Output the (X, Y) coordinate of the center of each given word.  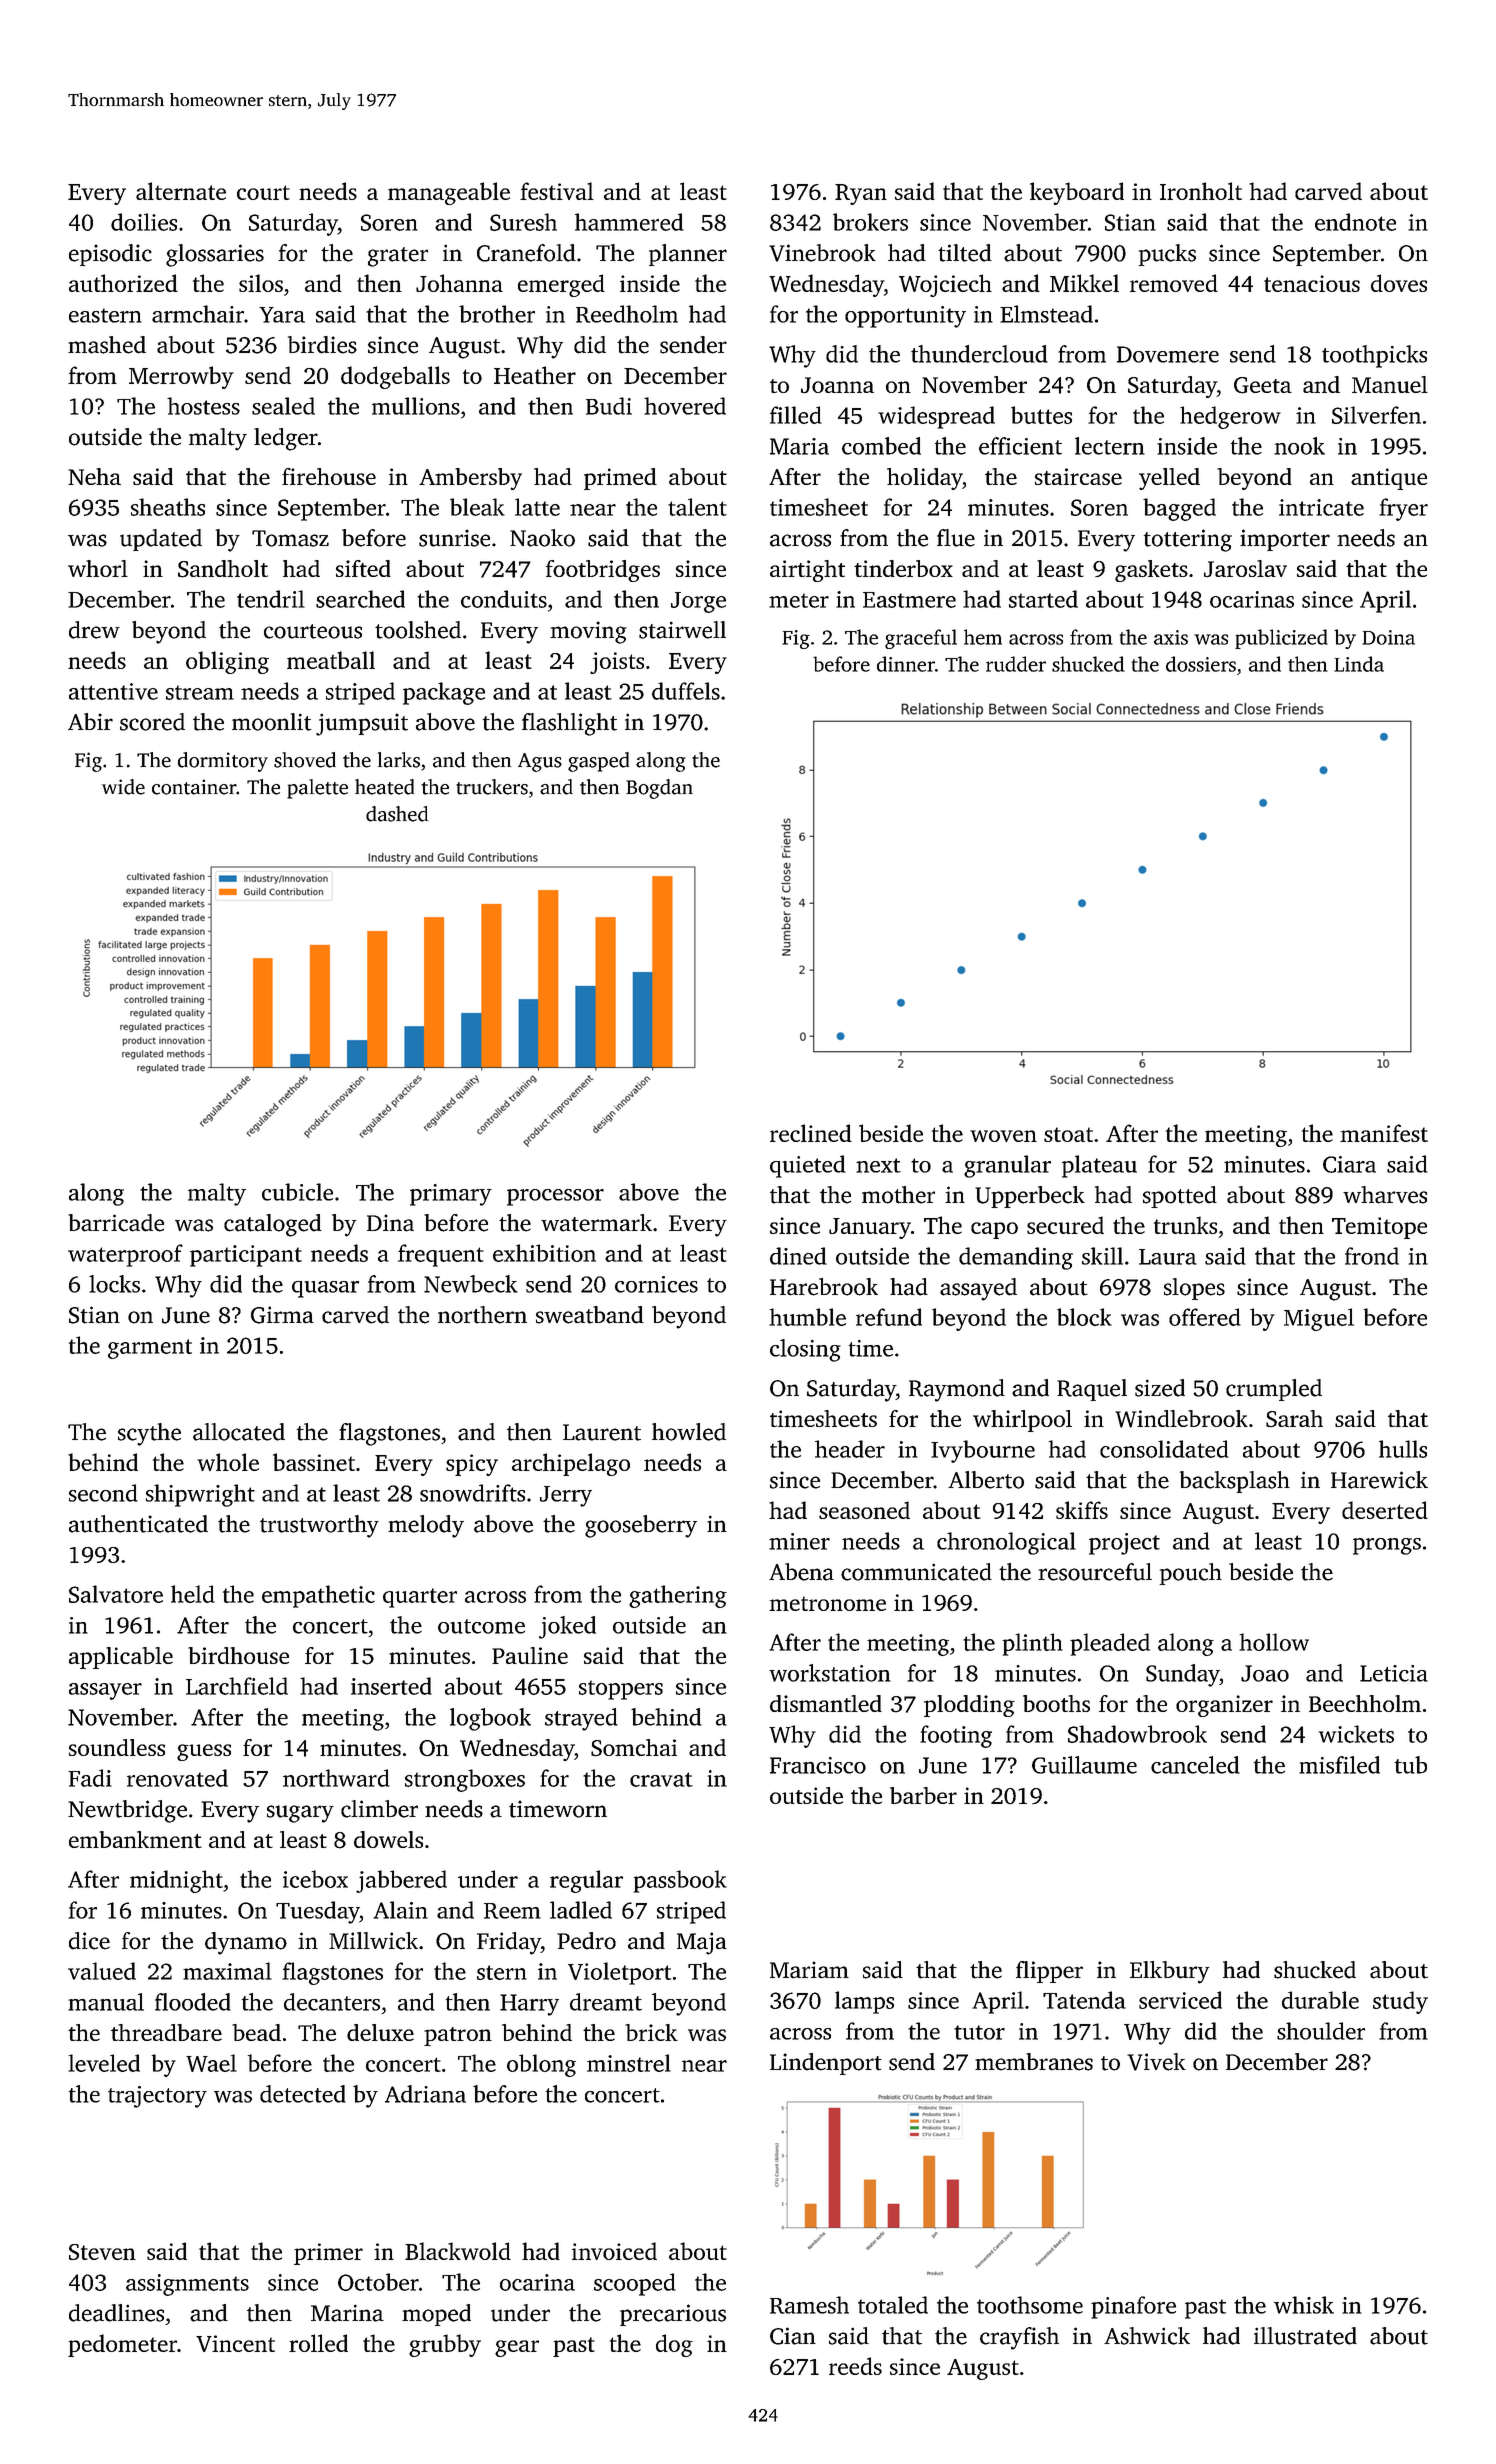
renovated (177, 1778)
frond (1372, 1256)
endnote (1355, 222)
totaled (893, 2305)
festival (557, 191)
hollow (1274, 1642)
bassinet (314, 1462)
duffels (686, 691)
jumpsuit (362, 724)
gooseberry (641, 1526)
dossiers (1201, 664)
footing (956, 1736)
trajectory (157, 2097)
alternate (181, 191)
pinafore (1133, 2307)
